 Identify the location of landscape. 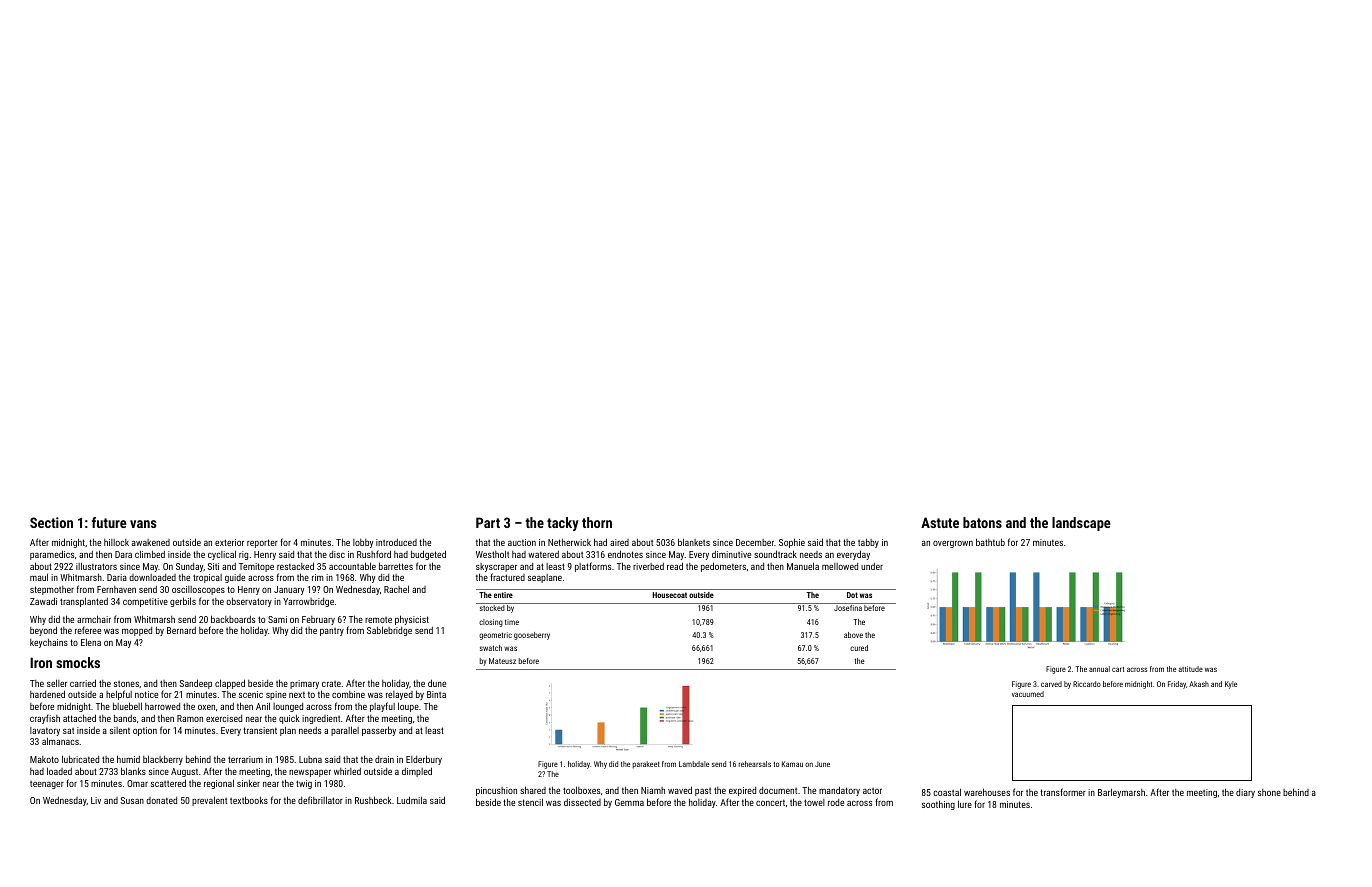
(1081, 524).
